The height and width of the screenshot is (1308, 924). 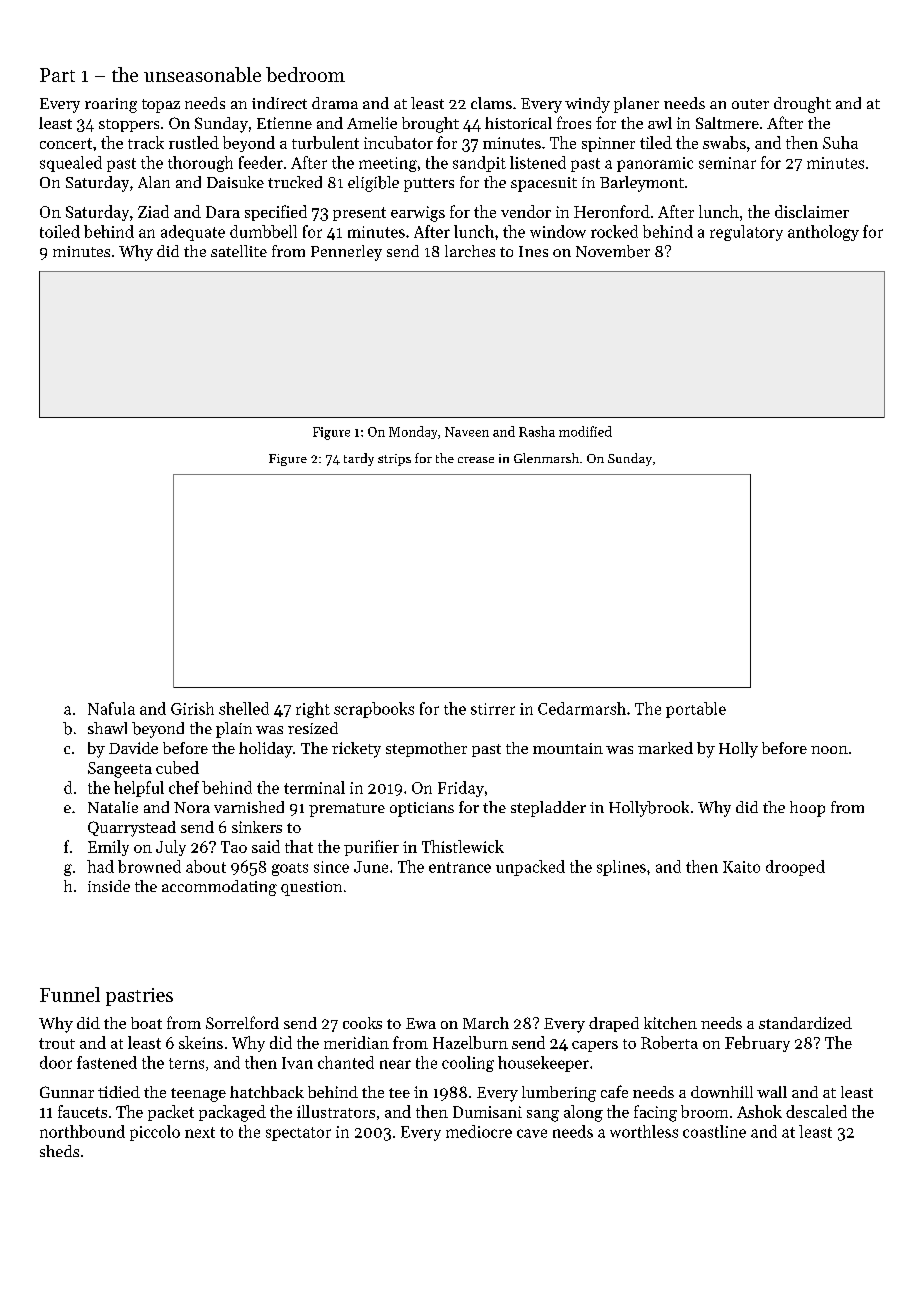 I want to click on Gunnar, so click(x=67, y=1092).
